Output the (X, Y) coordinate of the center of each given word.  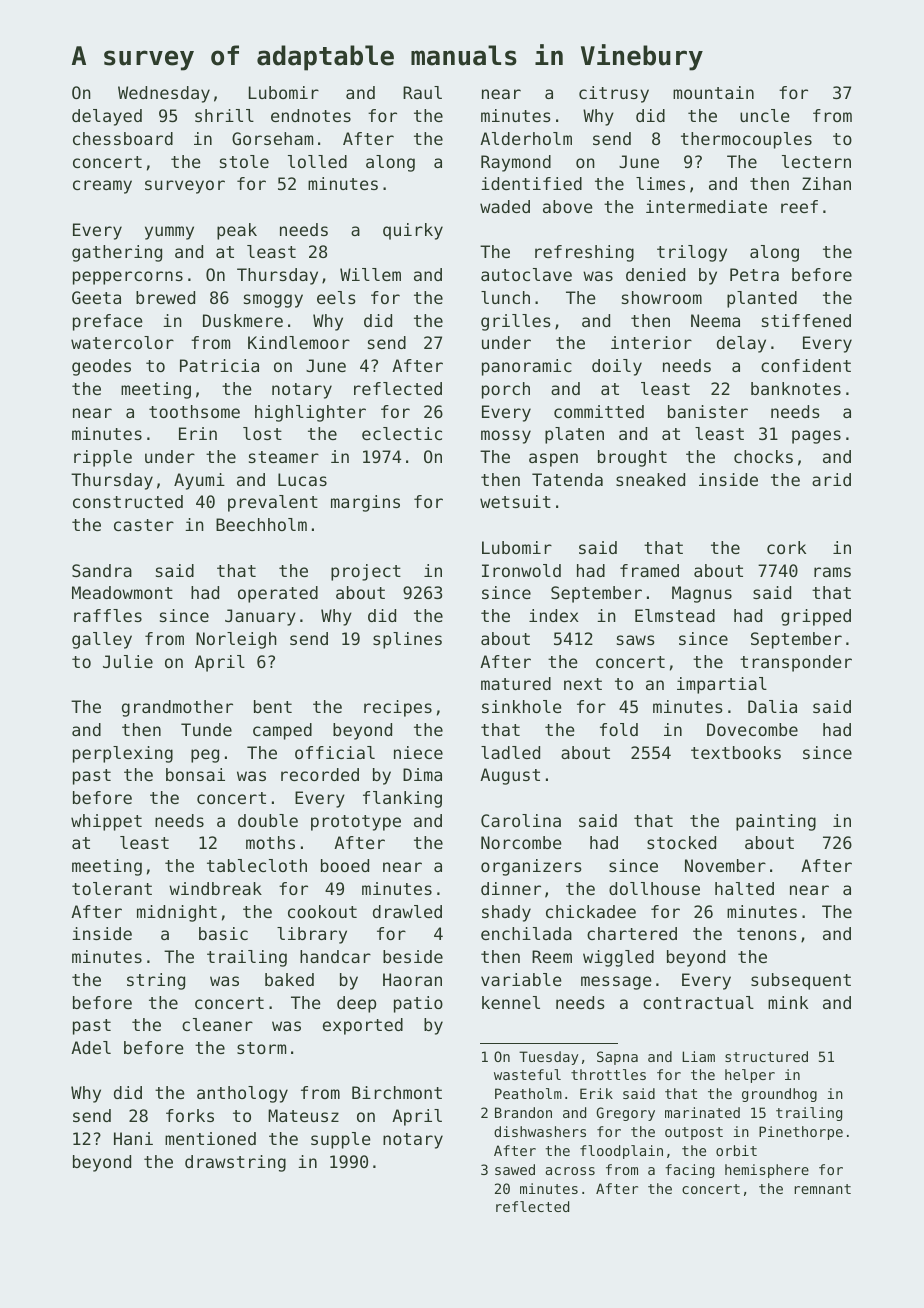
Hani (133, 1138)
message (616, 983)
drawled (407, 911)
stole (244, 161)
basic (223, 933)
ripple (103, 458)
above (568, 206)
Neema (715, 320)
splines (407, 640)
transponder (796, 663)
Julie (128, 661)
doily (617, 367)
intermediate (706, 206)
